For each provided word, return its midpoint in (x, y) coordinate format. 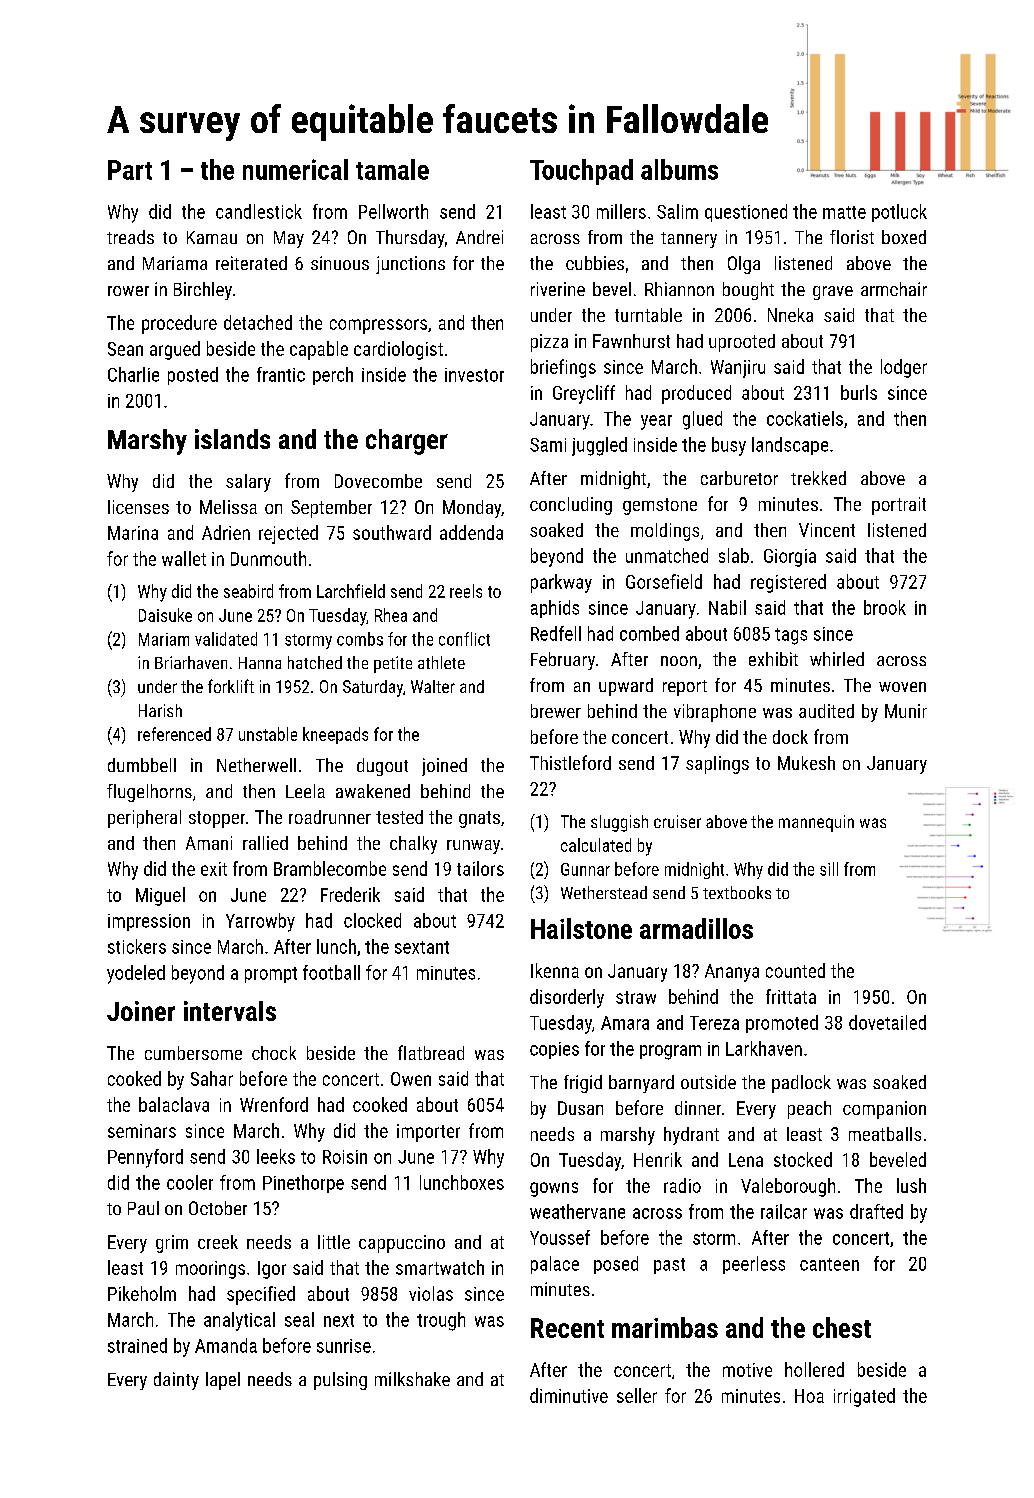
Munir (906, 711)
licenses (138, 507)
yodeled (136, 974)
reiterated (251, 263)
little (334, 1242)
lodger (904, 368)
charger (407, 442)
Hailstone (581, 928)
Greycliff (584, 394)
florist (852, 237)
